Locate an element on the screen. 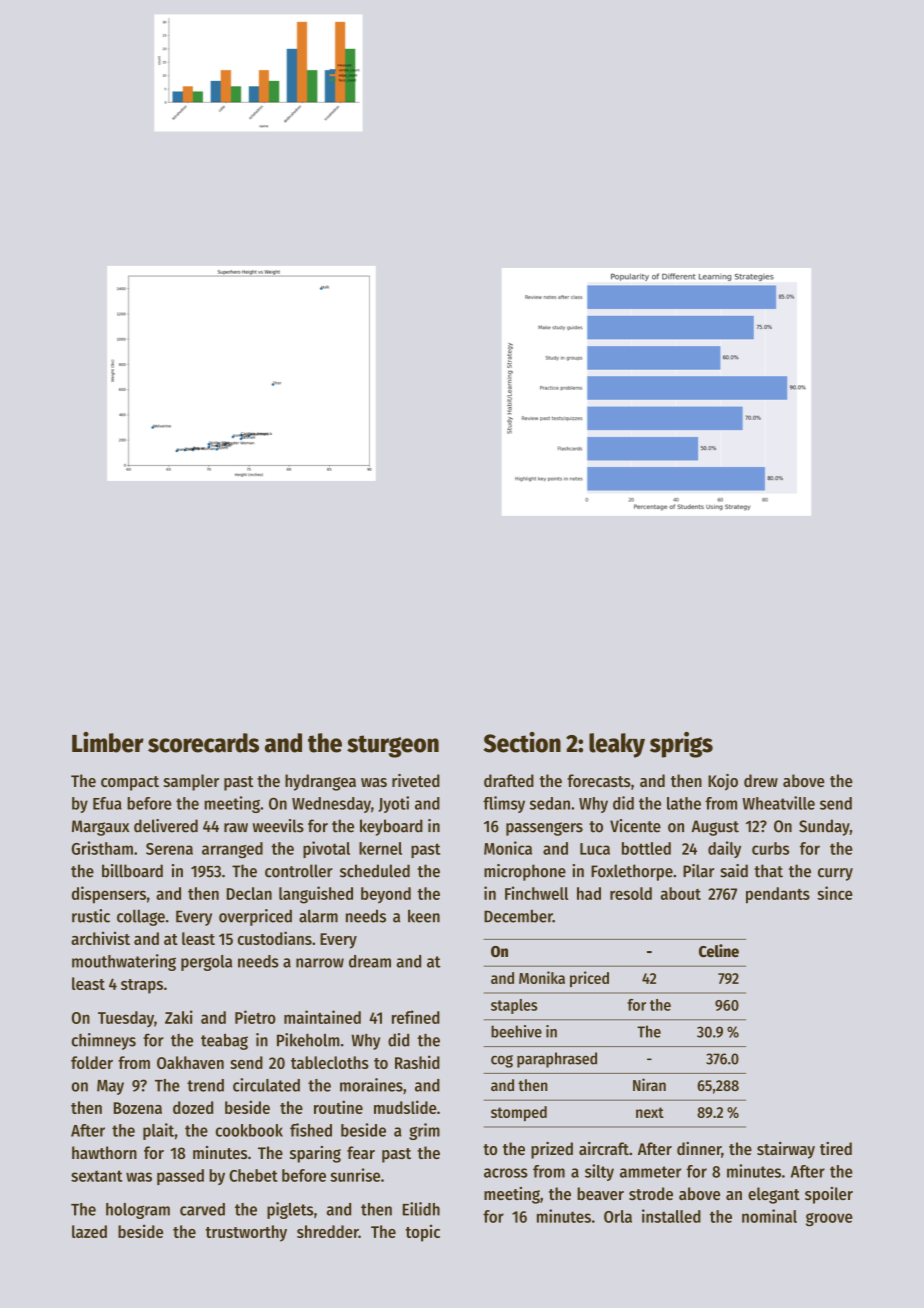 This screenshot has width=924, height=1308. straps is located at coordinates (142, 986).
